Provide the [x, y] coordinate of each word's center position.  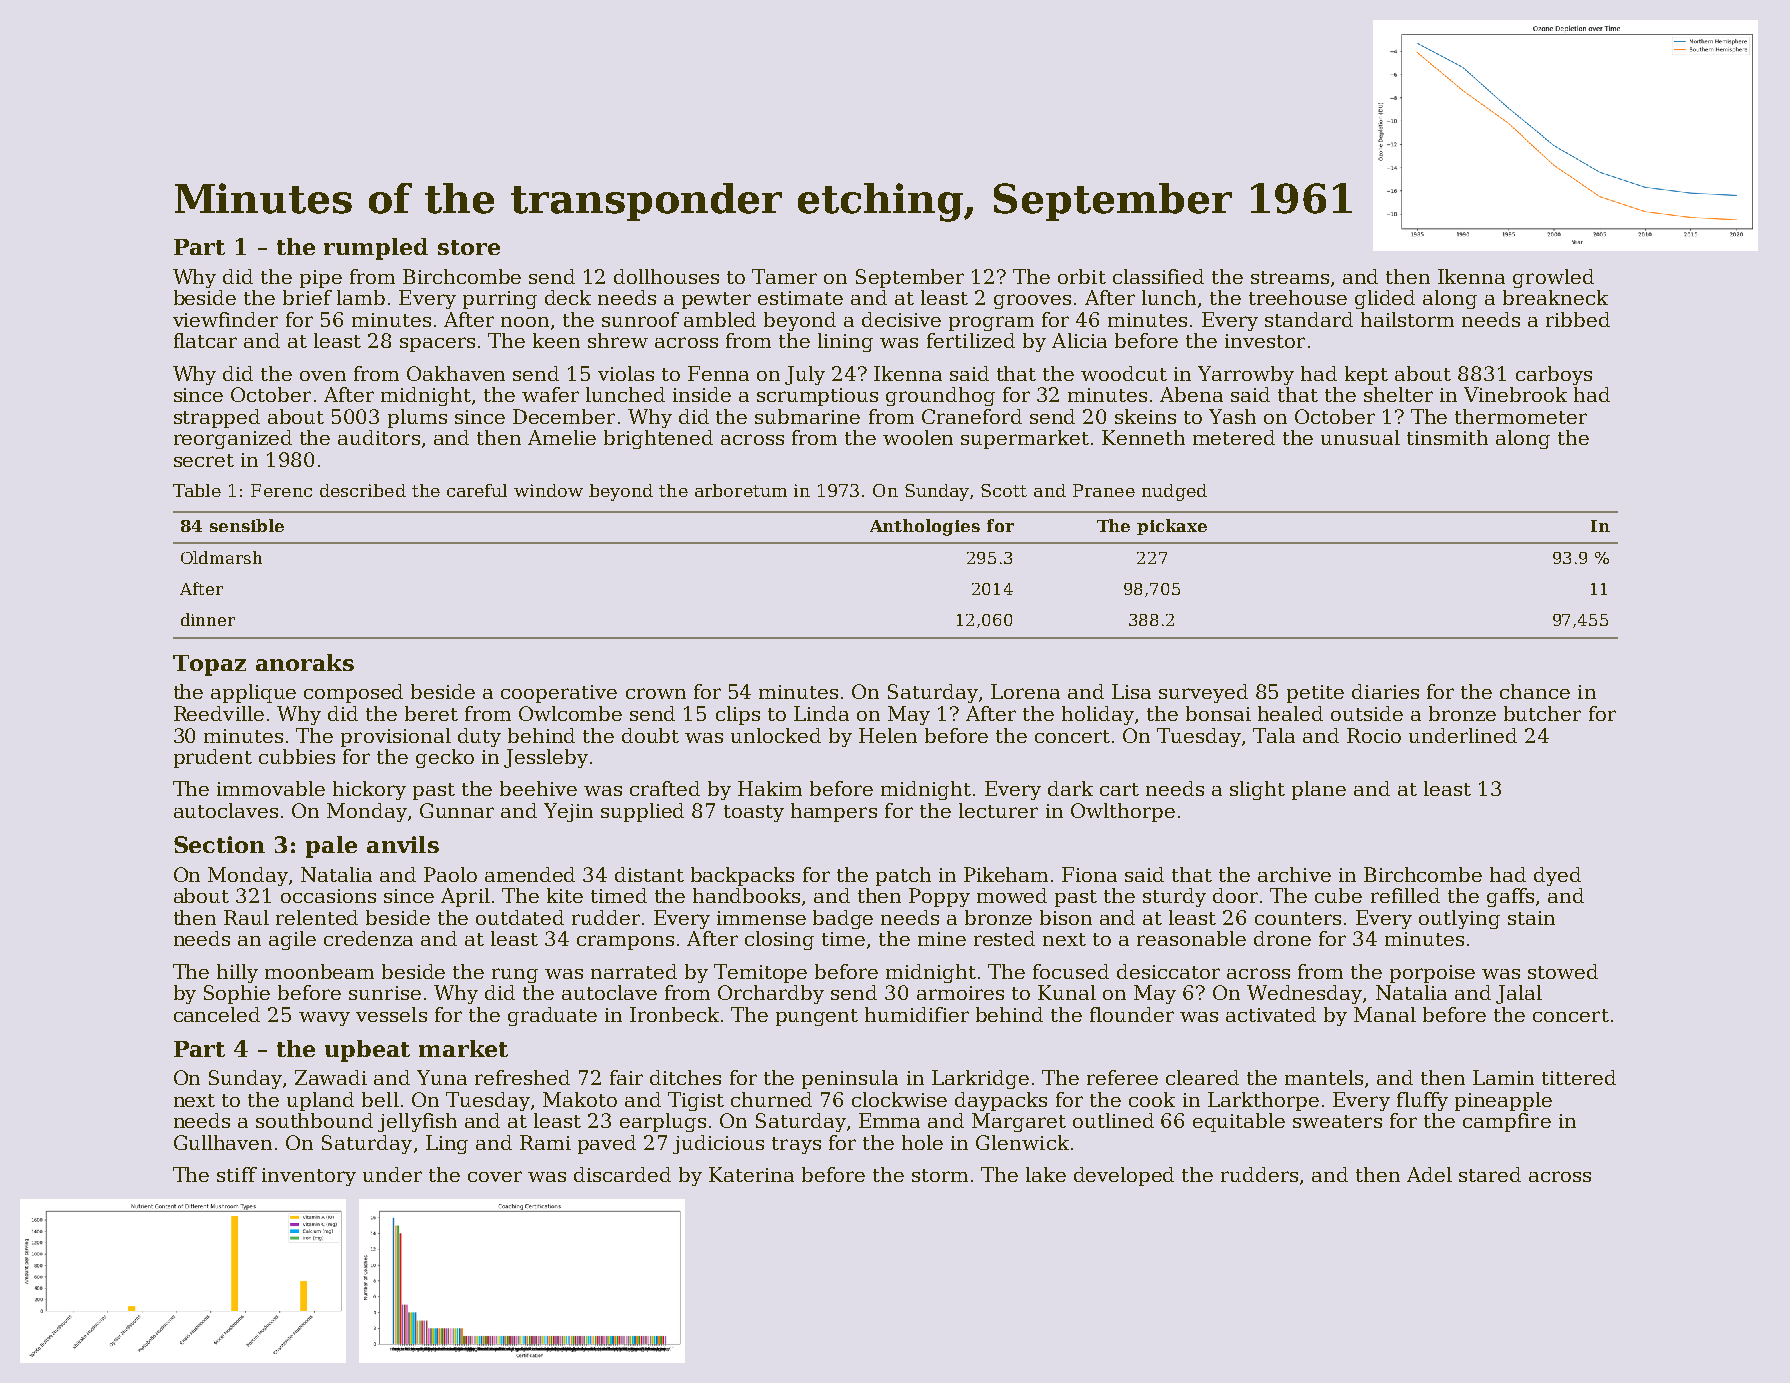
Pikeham [1006, 874]
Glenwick [1022, 1142]
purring [500, 300]
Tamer [784, 276]
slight [1257, 790]
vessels [391, 1014]
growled [1553, 278]
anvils [403, 844]
